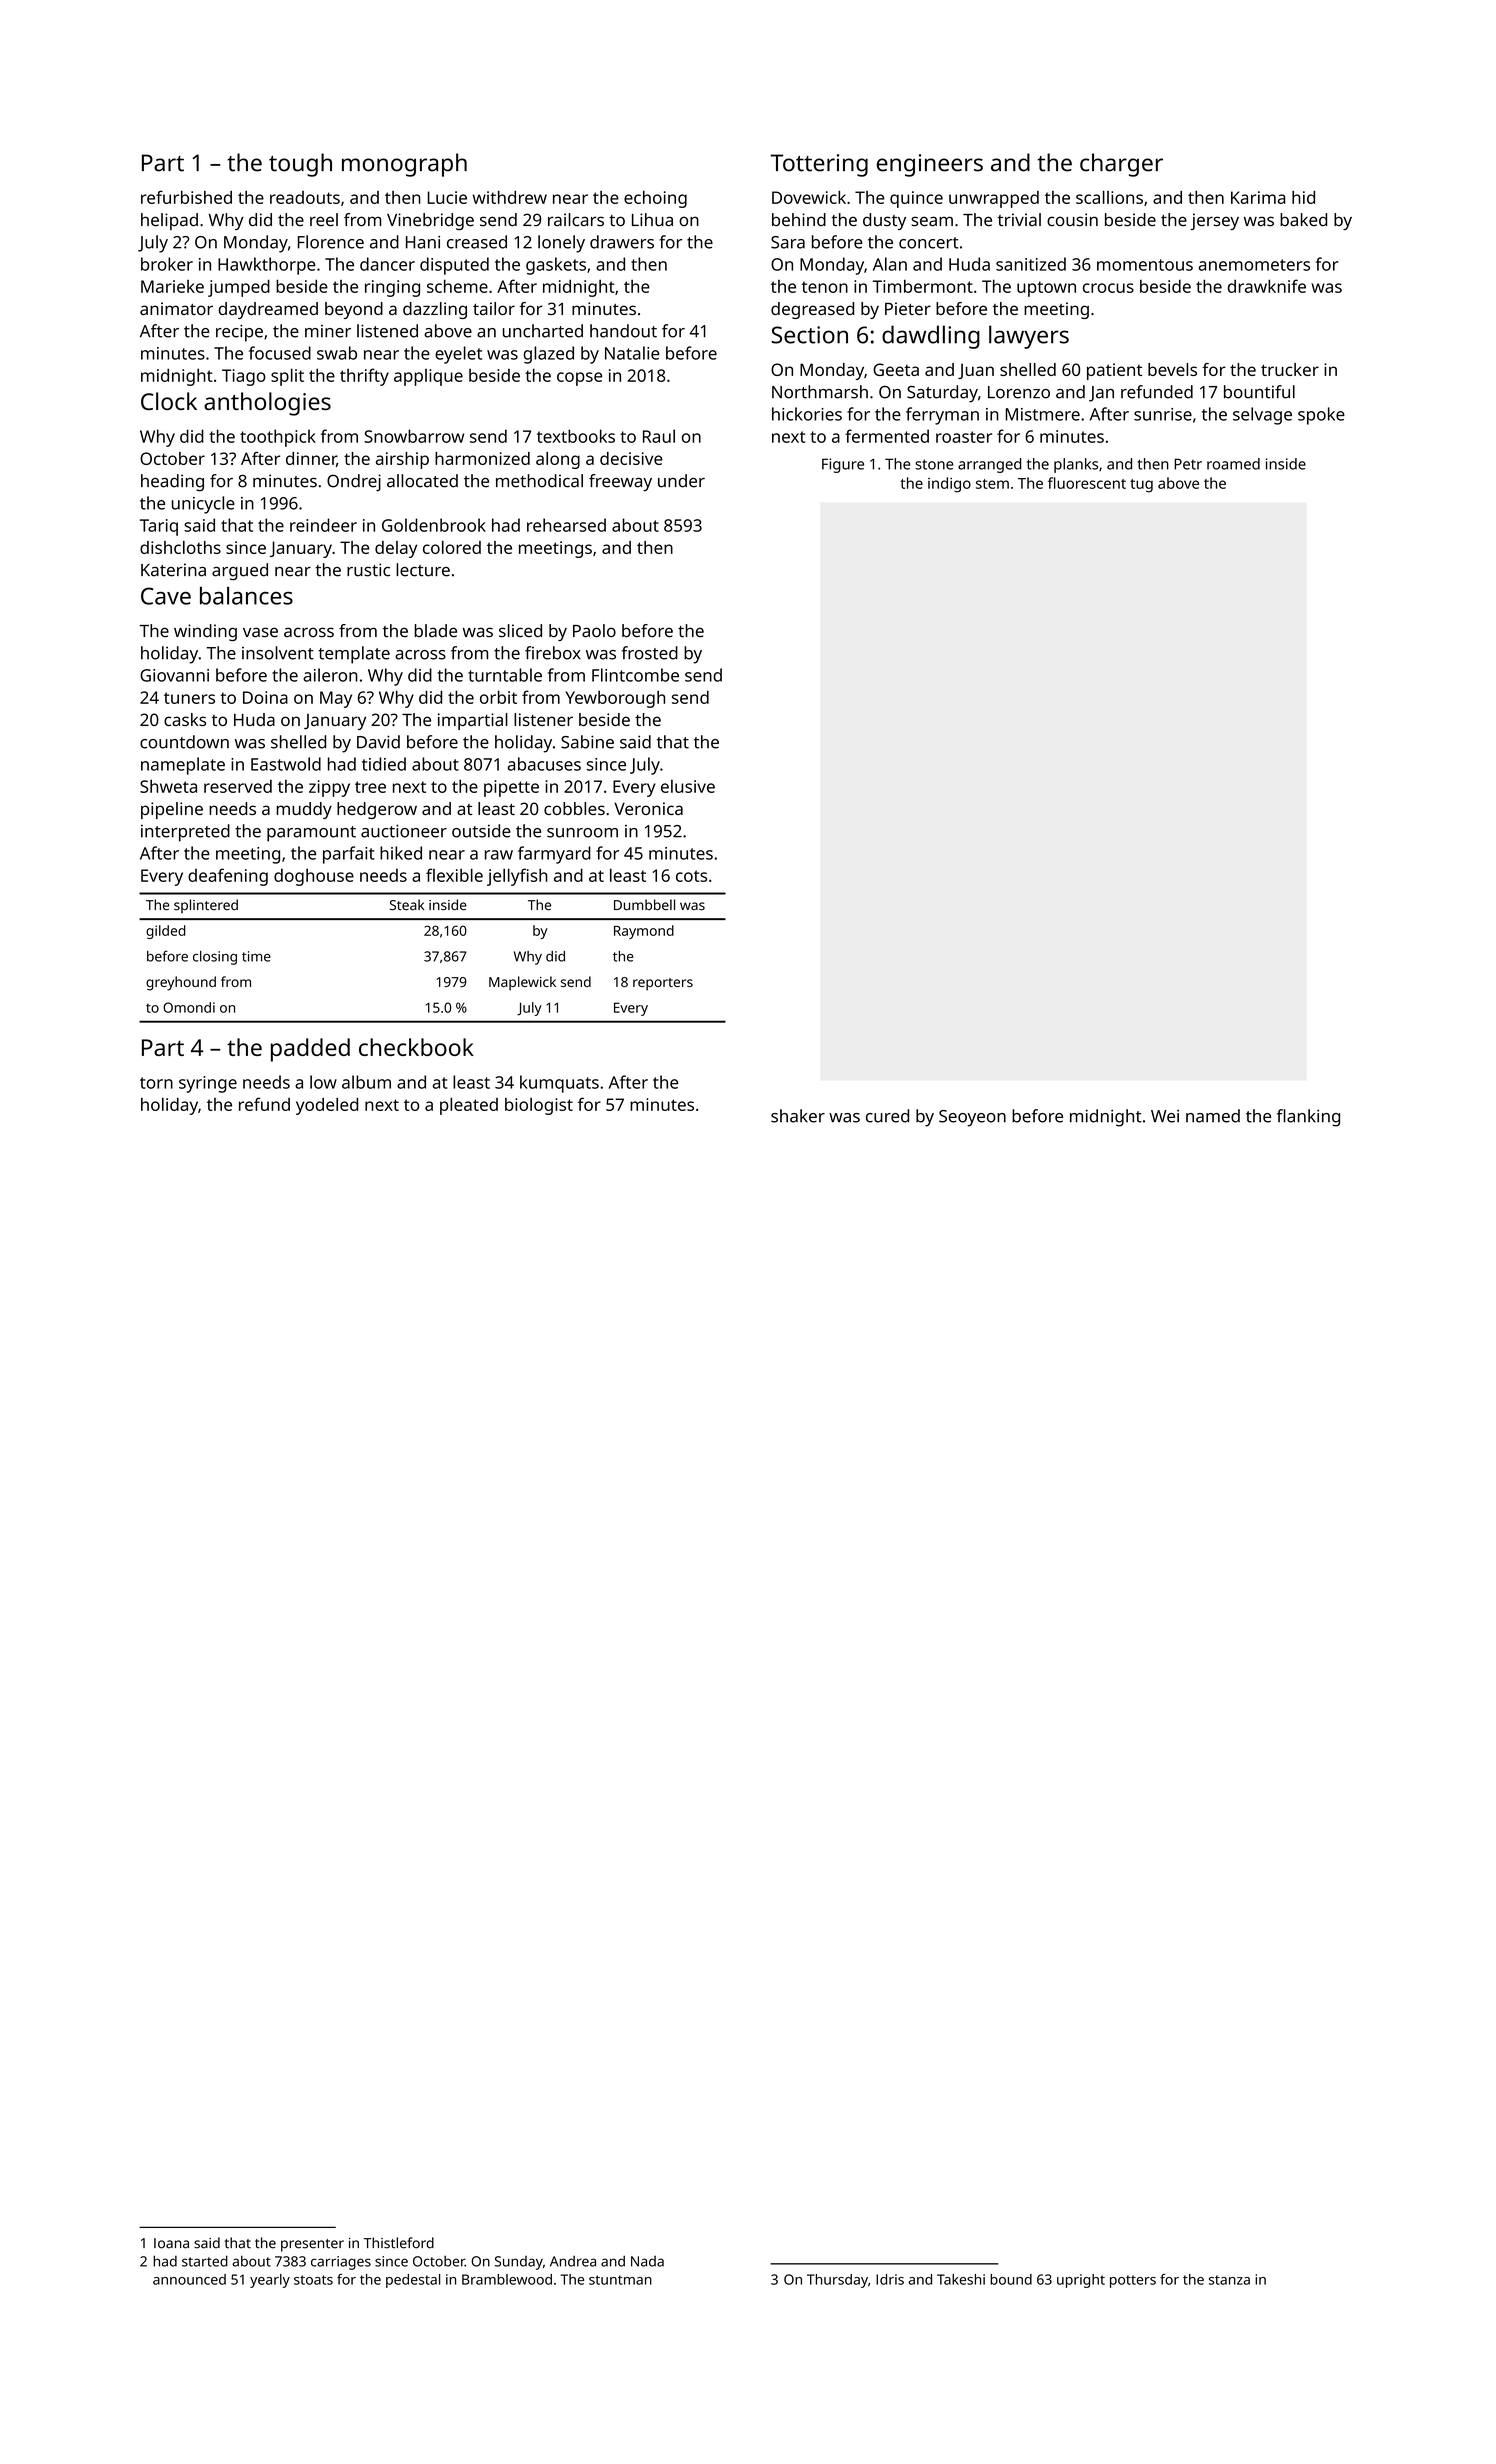 This screenshot has height=2464, width=1496. Describe the element at coordinates (1165, 1116) in the screenshot. I see `Wei` at that location.
